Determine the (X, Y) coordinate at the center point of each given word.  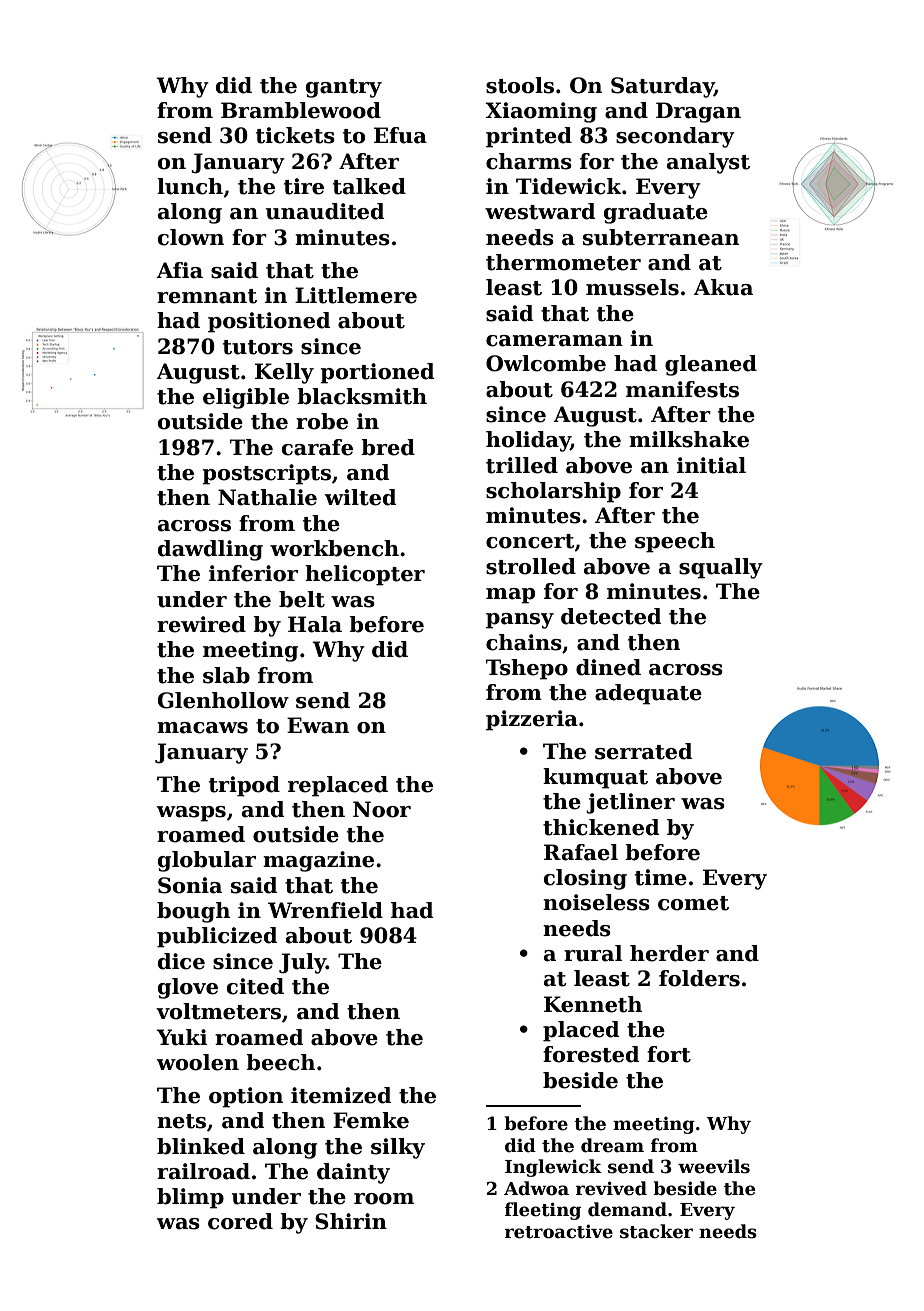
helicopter (365, 575)
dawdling (210, 550)
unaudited (325, 211)
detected (611, 616)
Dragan (698, 112)
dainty (353, 1173)
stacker (656, 1231)
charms (529, 161)
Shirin (351, 1221)
